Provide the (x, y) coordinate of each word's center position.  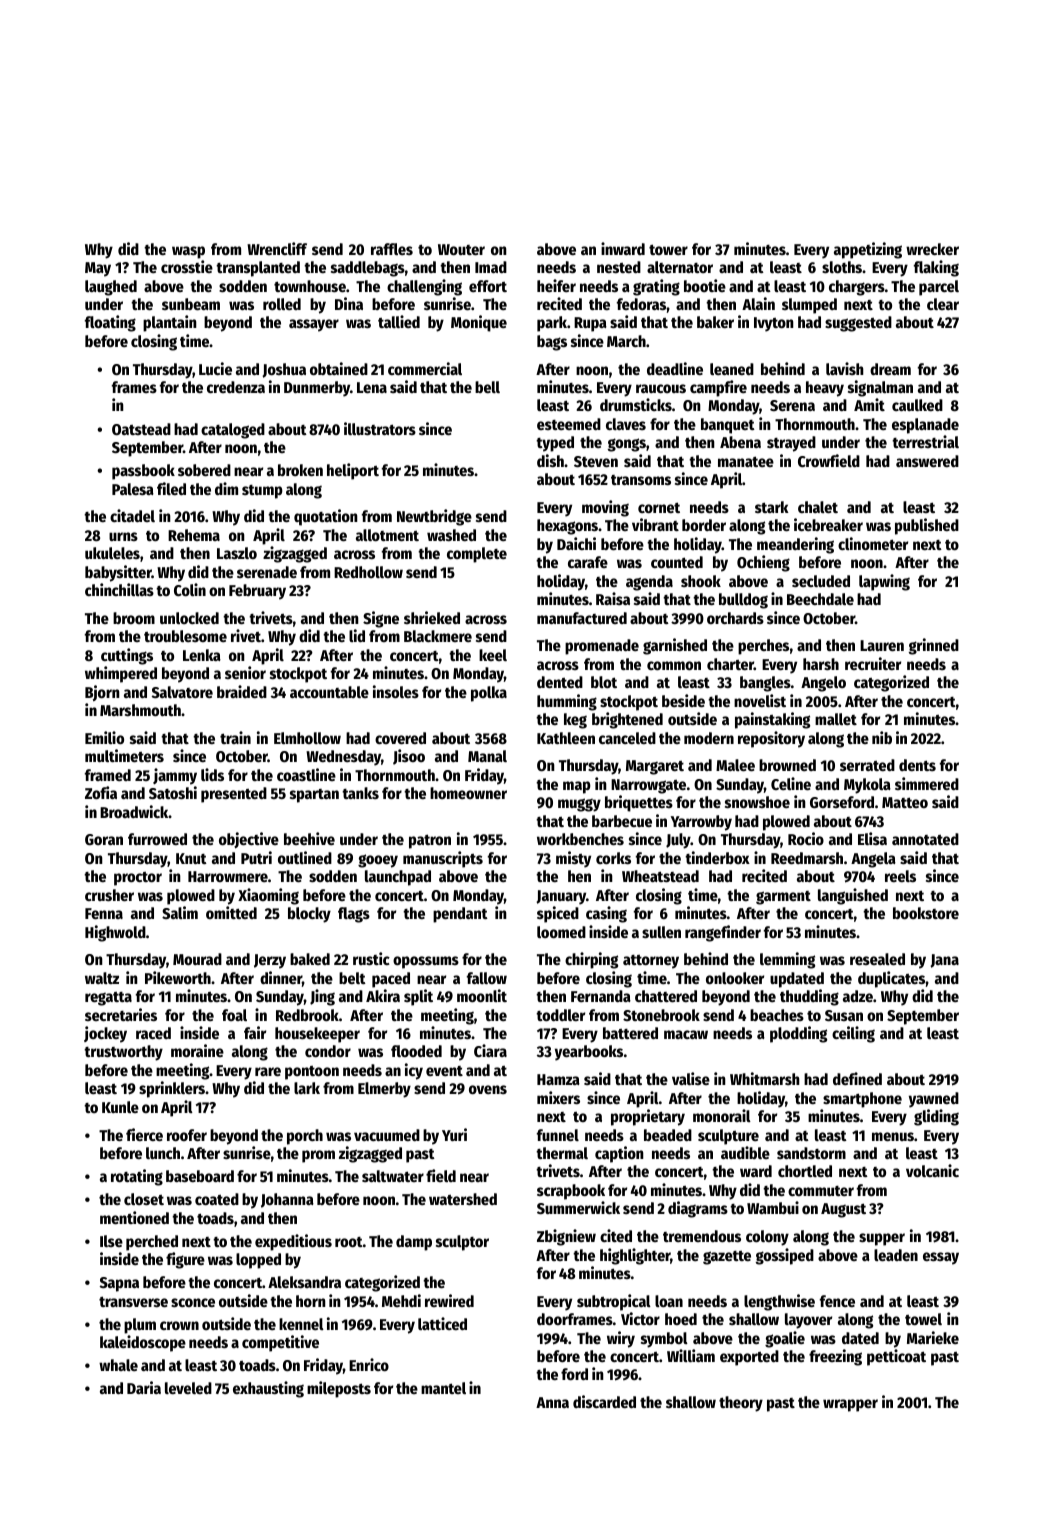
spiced (558, 914)
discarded (604, 1401)
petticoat (896, 1357)
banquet (728, 426)
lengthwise (779, 1302)
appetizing (868, 250)
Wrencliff (277, 248)
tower (668, 249)
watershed (463, 1199)
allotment (387, 535)
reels (900, 876)
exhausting (268, 1389)
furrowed (157, 839)
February (257, 592)
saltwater (393, 1176)
